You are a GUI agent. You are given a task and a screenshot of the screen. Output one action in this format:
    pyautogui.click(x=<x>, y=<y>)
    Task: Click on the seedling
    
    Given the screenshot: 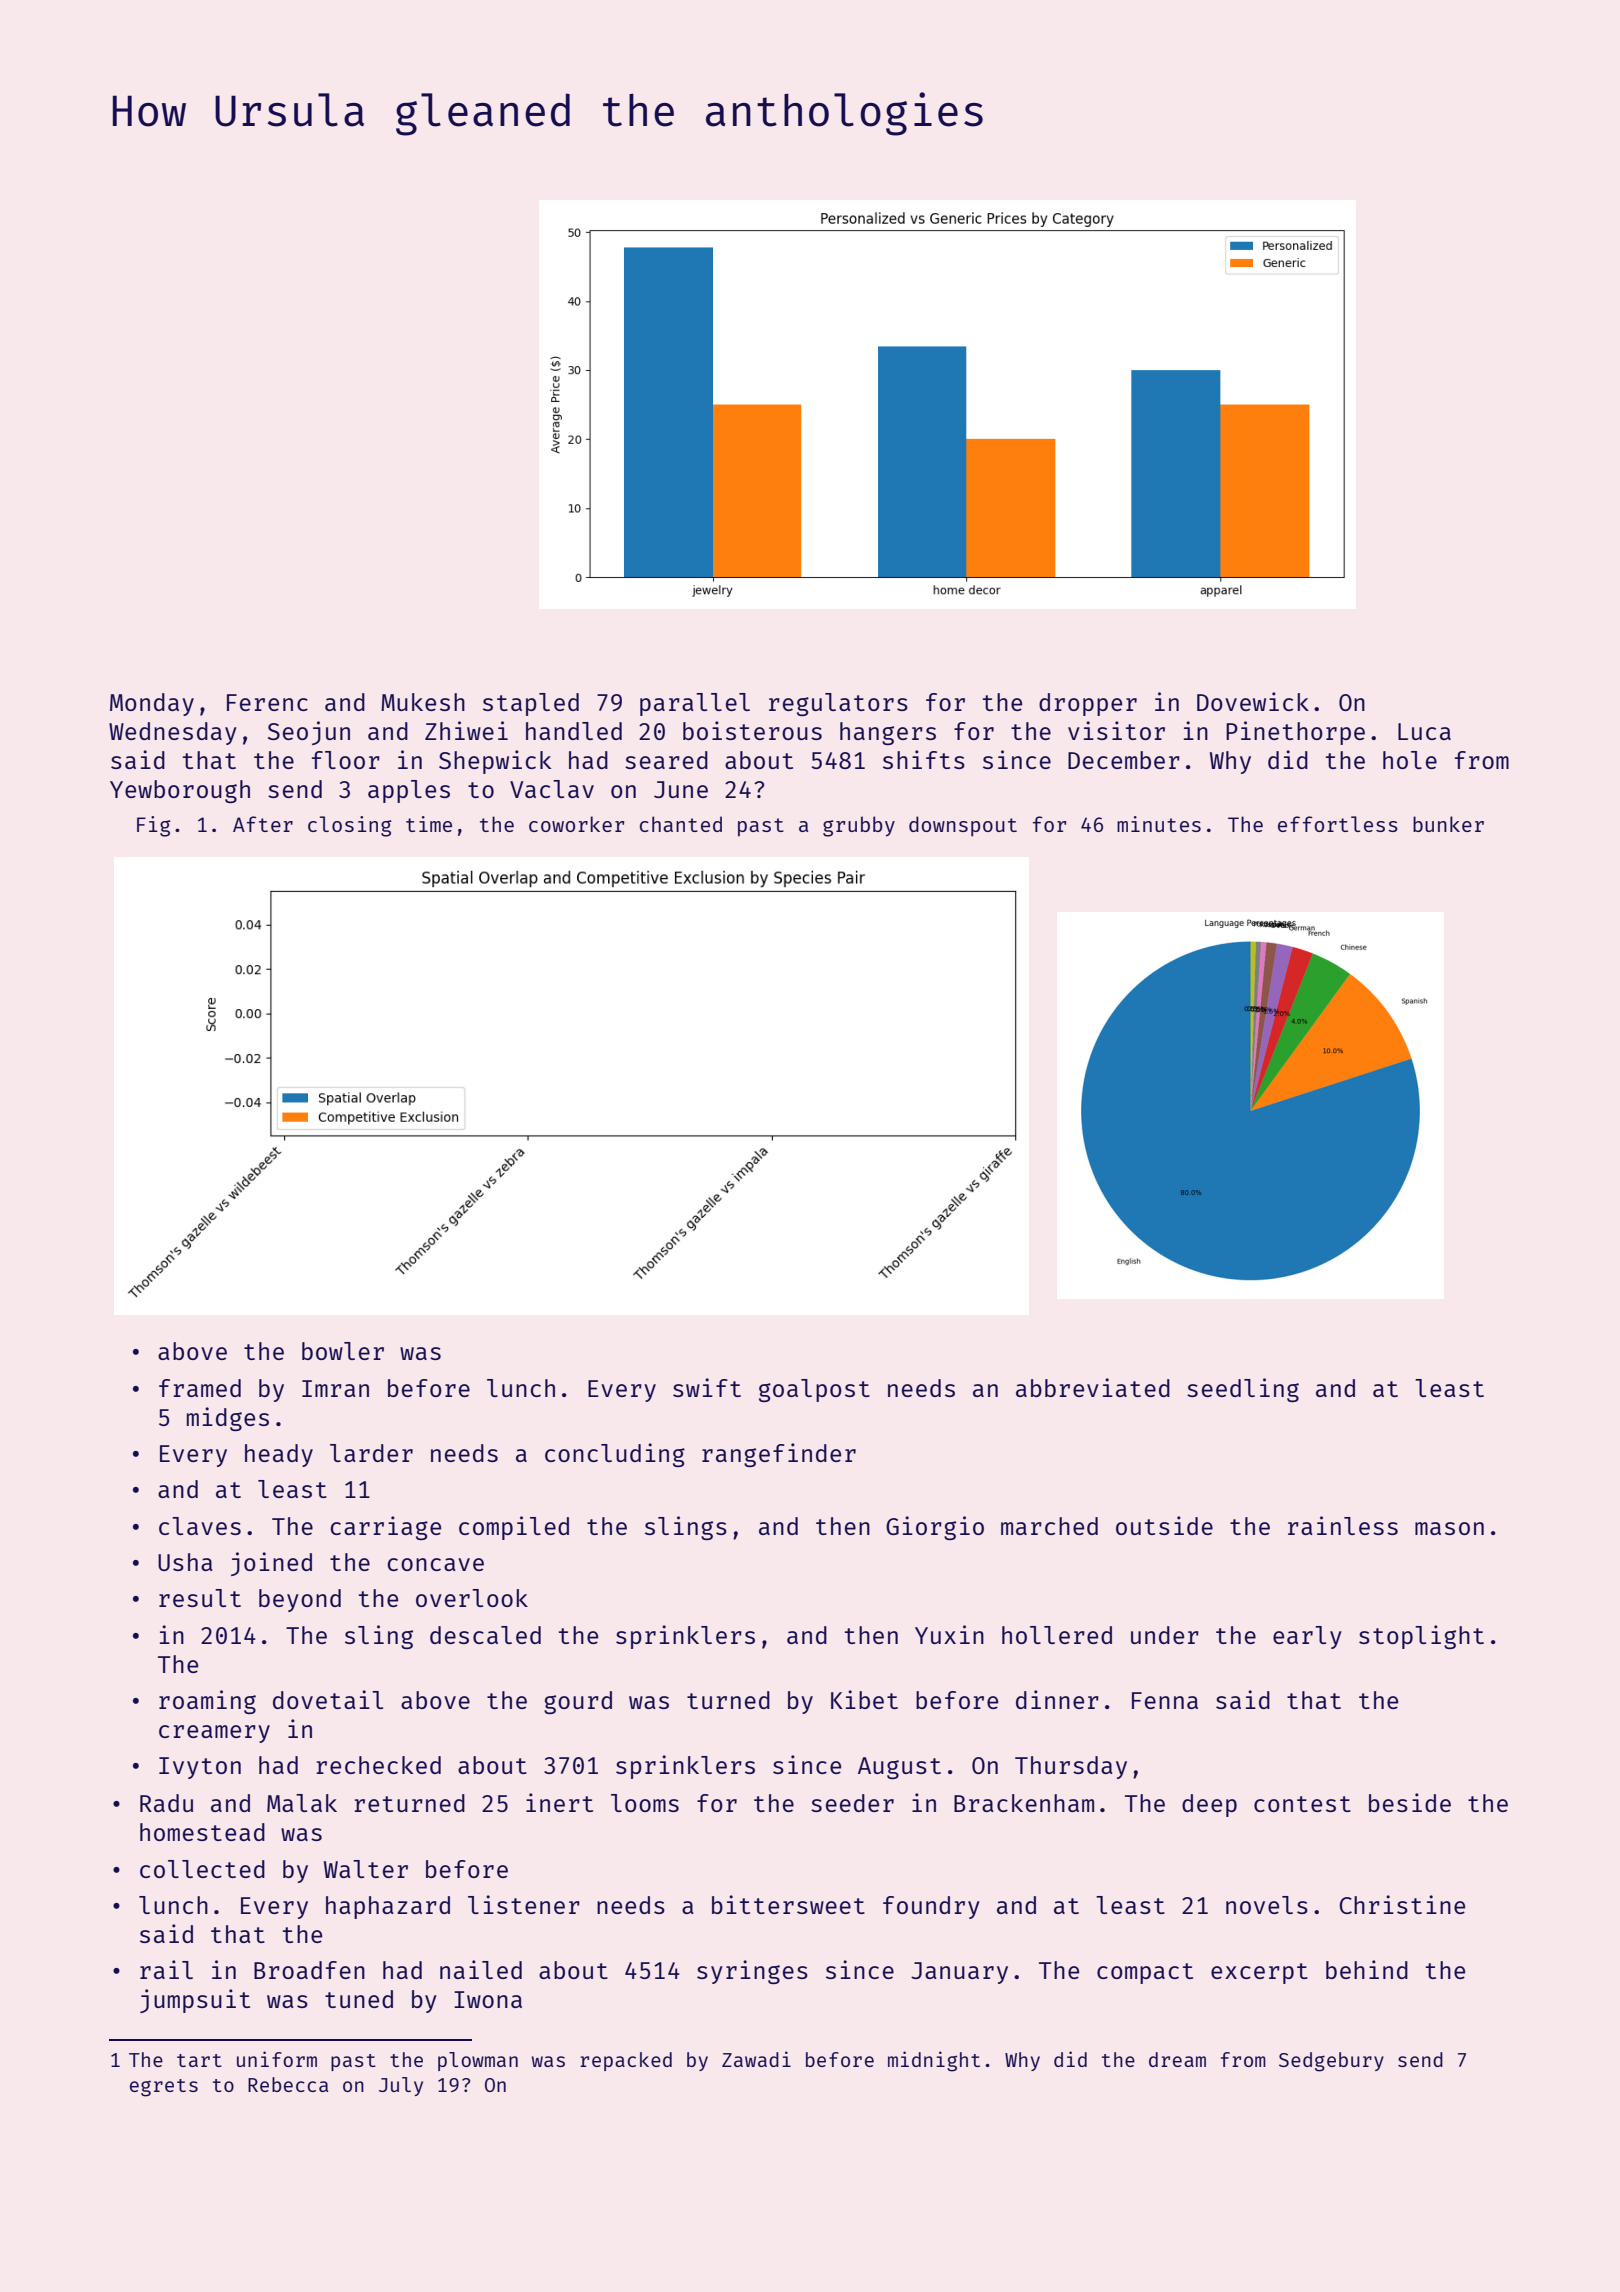 What is the action you would take?
    pyautogui.click(x=1243, y=1390)
